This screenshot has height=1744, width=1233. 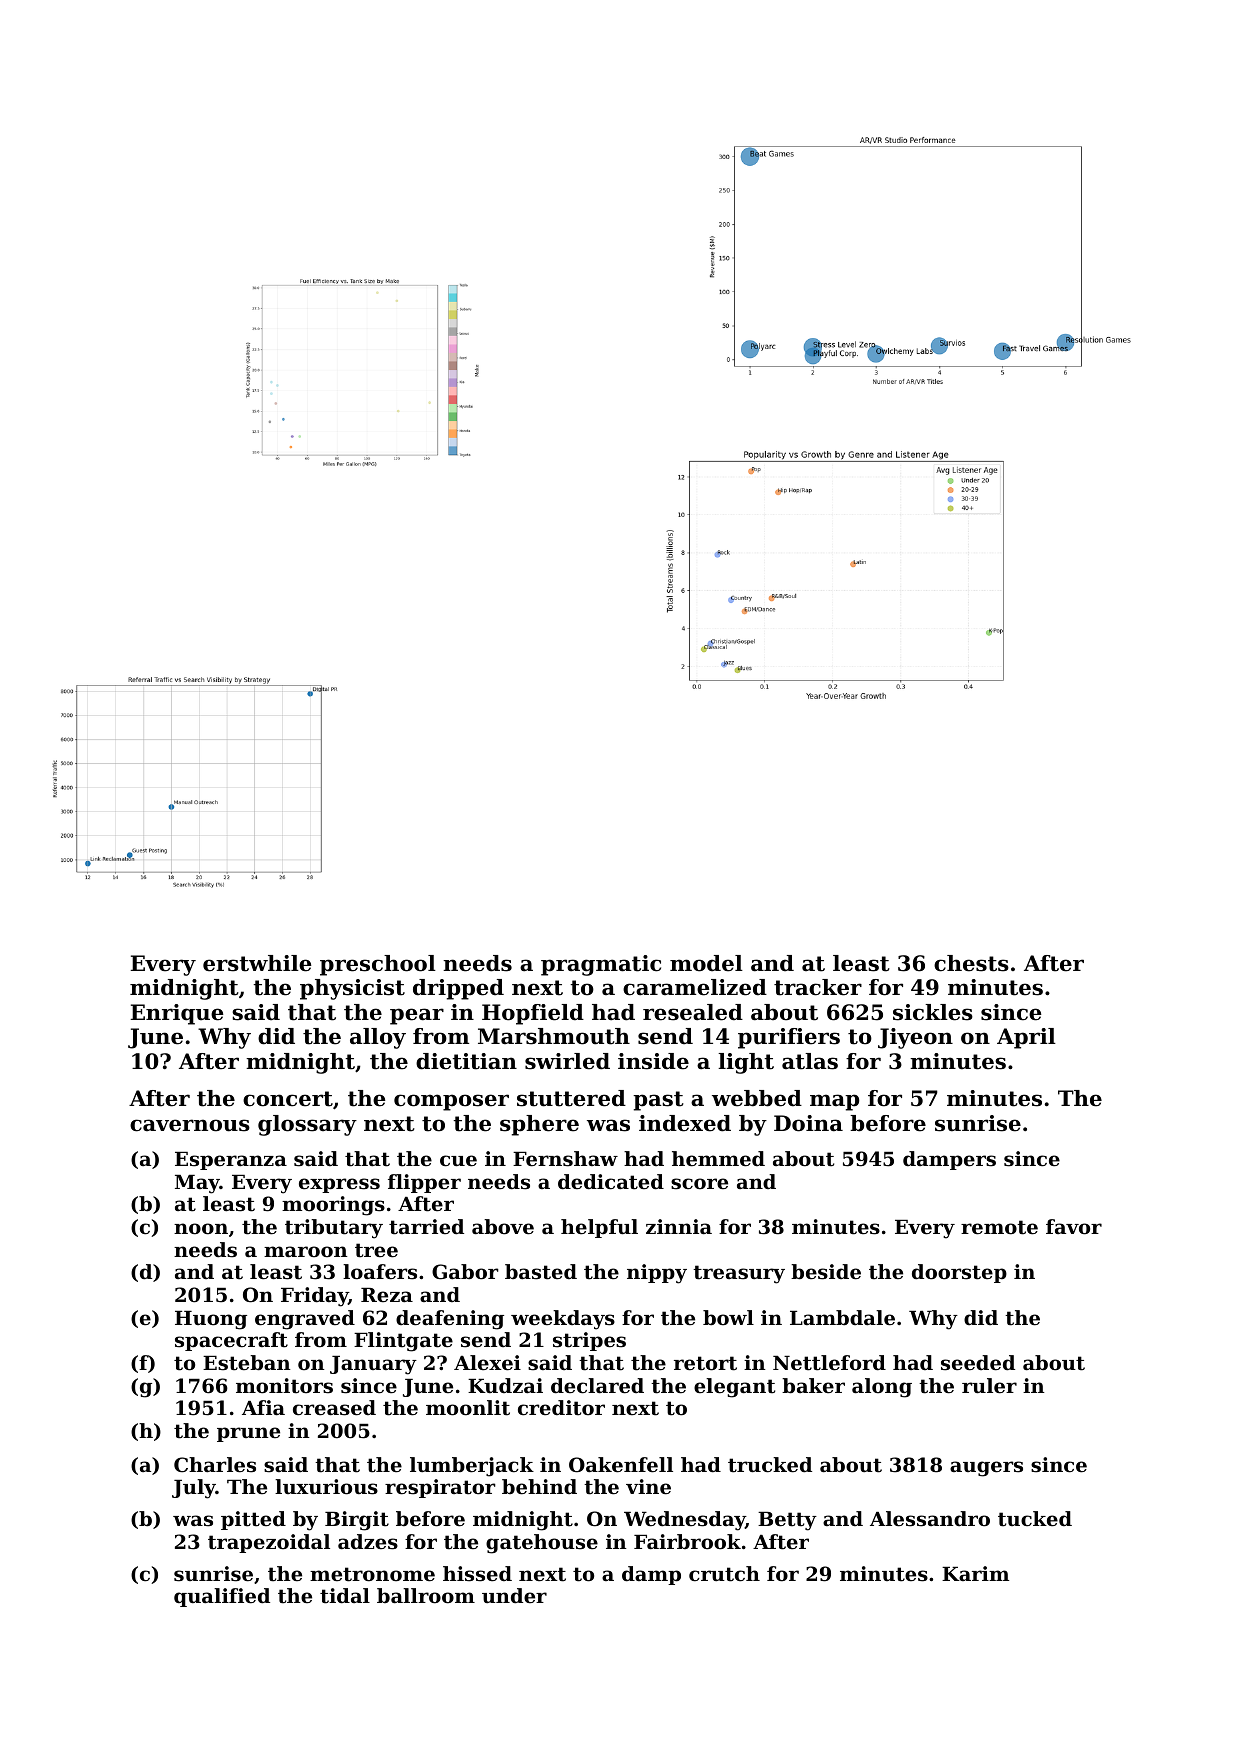 I want to click on elegant, so click(x=734, y=1388).
